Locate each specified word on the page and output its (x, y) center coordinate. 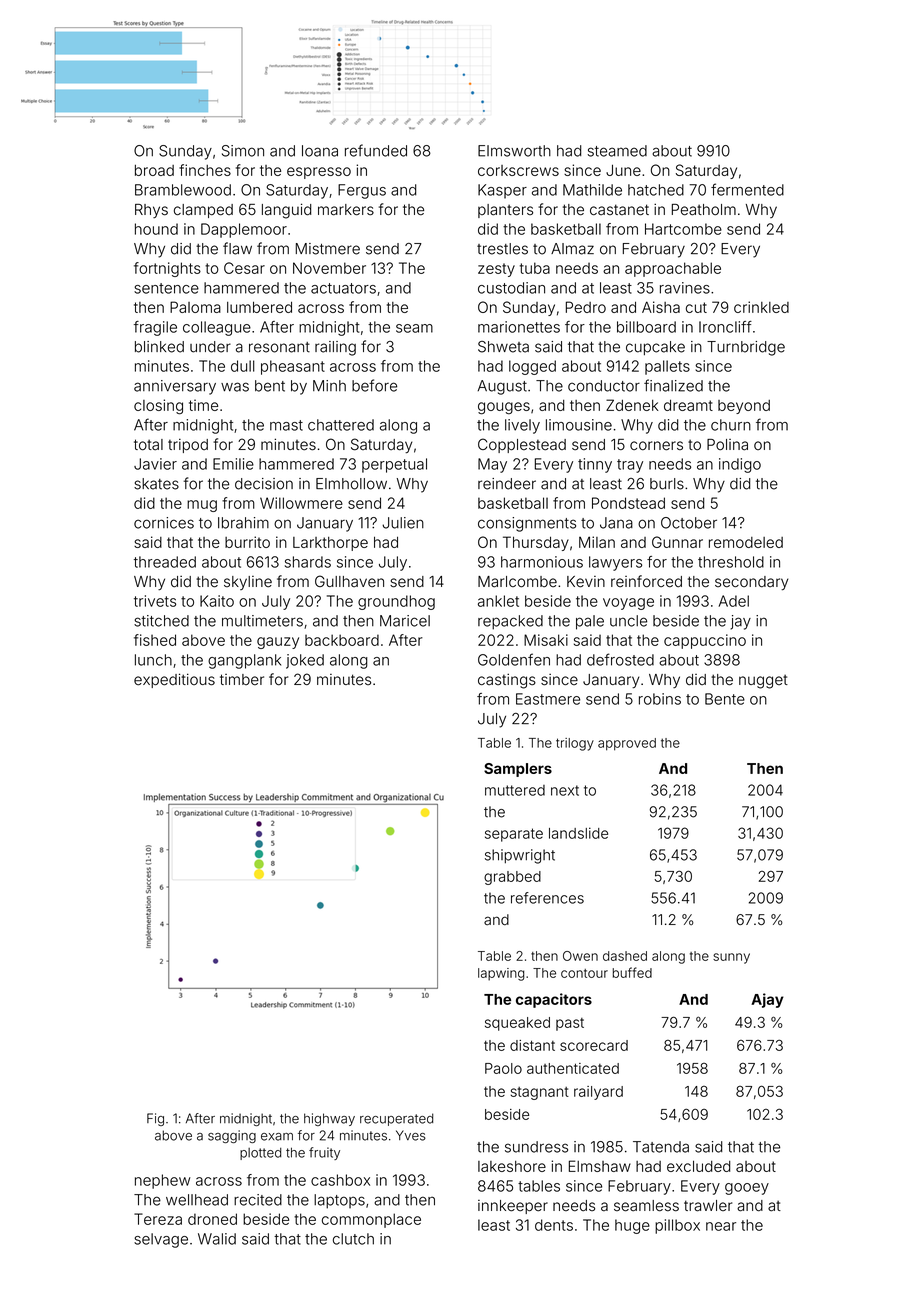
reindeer (507, 484)
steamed (617, 151)
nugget (763, 682)
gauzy (278, 643)
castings (507, 681)
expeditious (174, 680)
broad (154, 170)
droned (212, 1219)
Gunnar (677, 542)
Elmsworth (514, 151)
